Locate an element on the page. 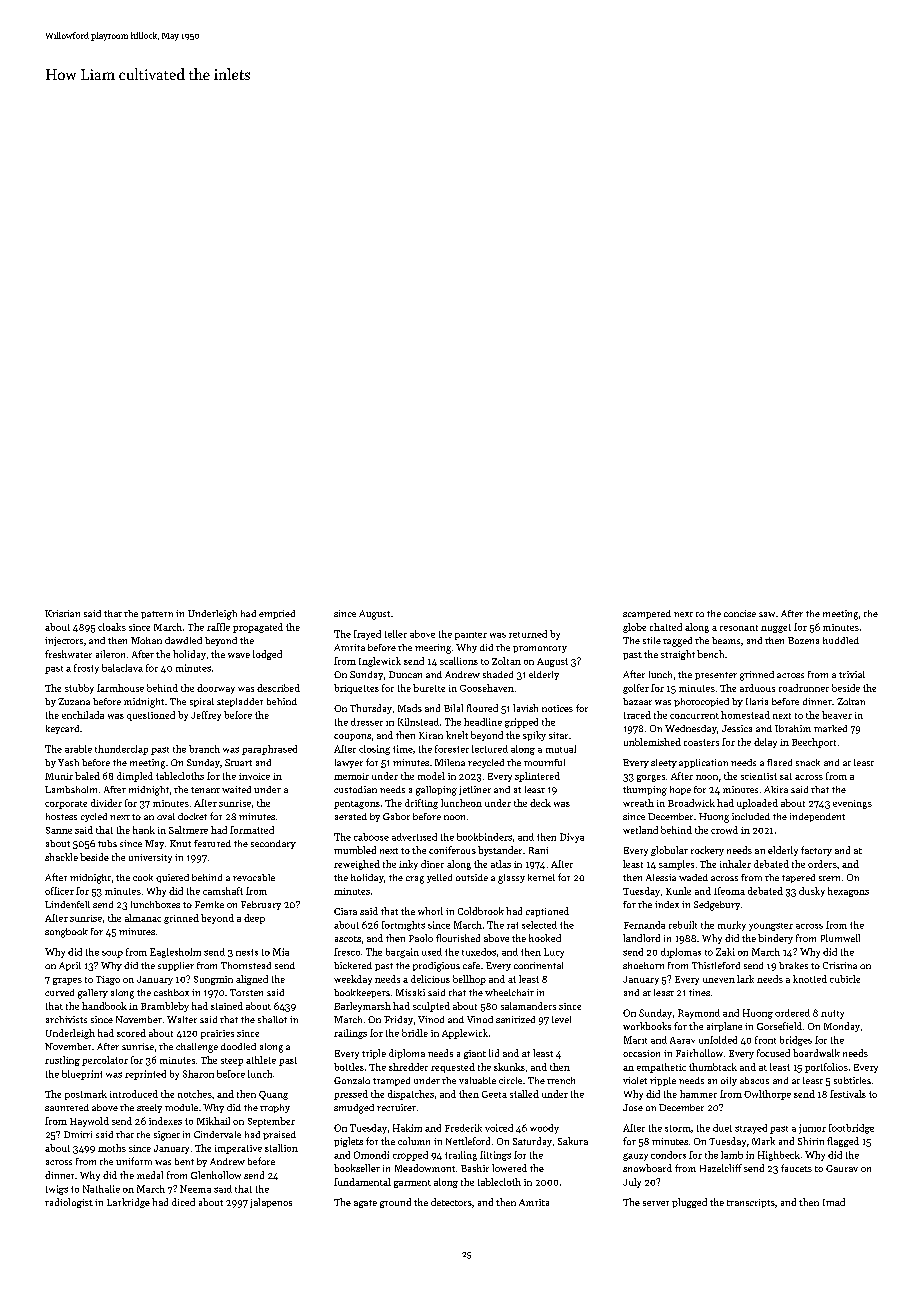 The height and width of the image is (1308, 924). painter is located at coordinates (471, 636).
